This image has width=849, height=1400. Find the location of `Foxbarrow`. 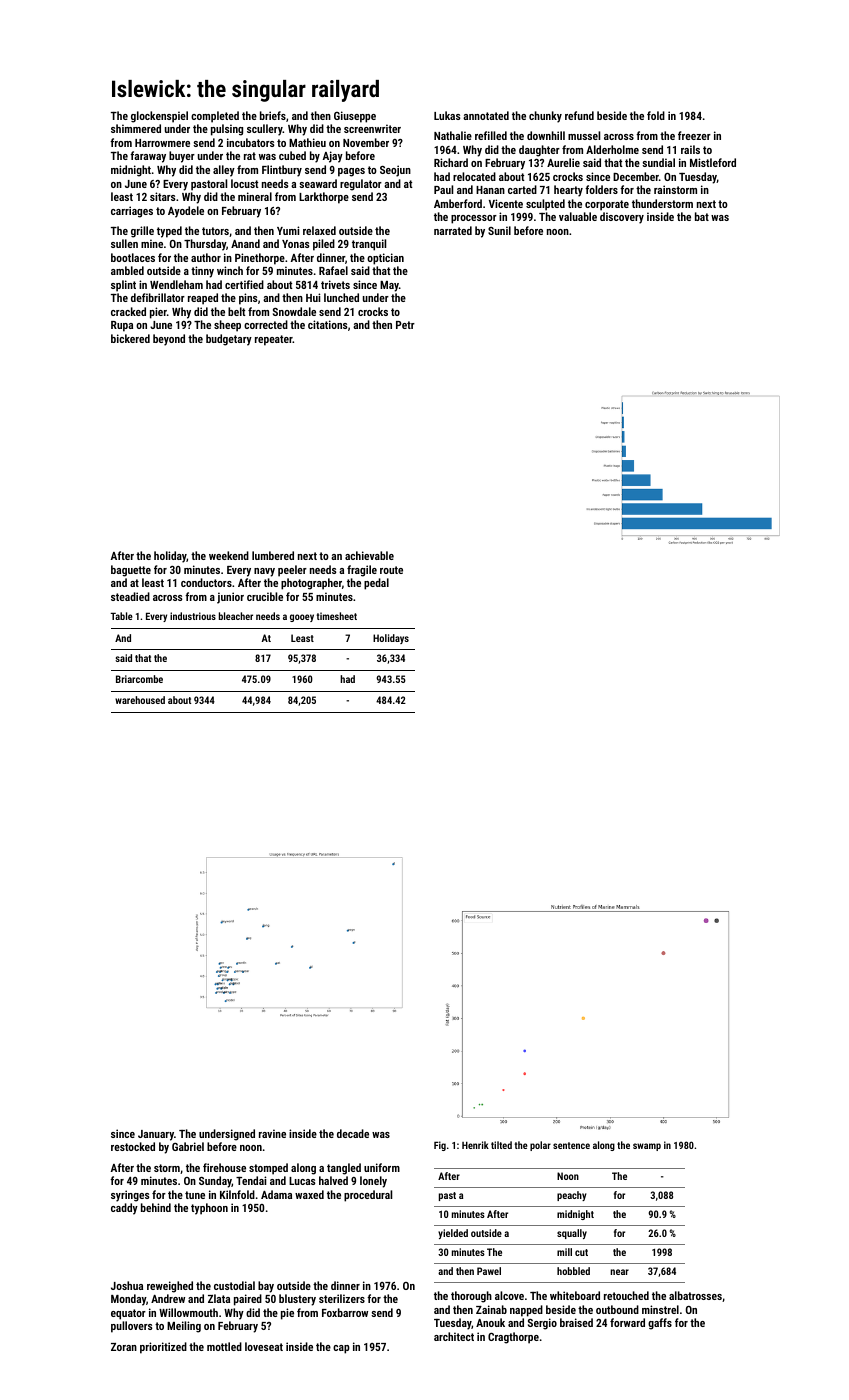

Foxbarrow is located at coordinates (345, 1312).
